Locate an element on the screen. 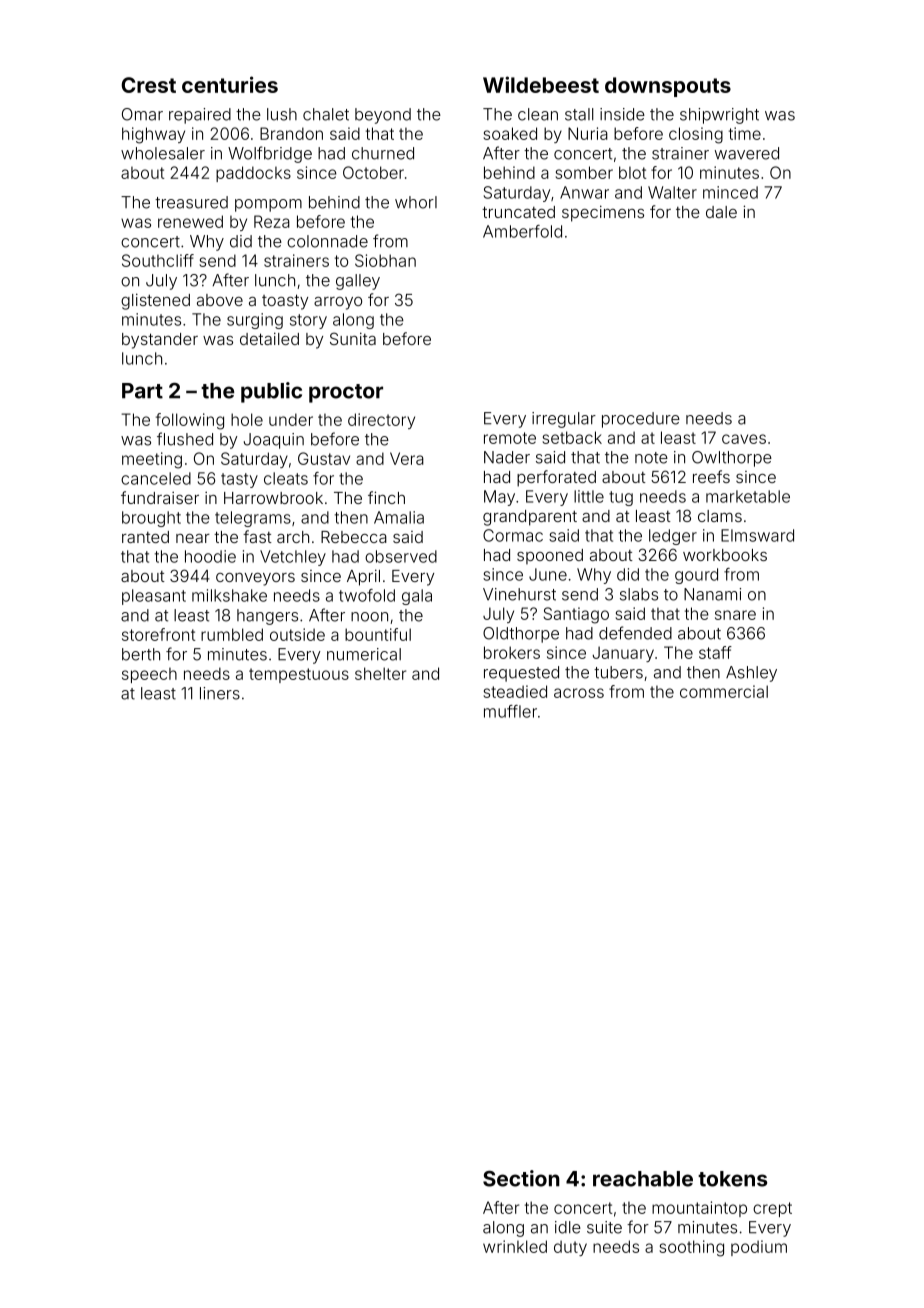  Amberfold is located at coordinates (522, 231).
